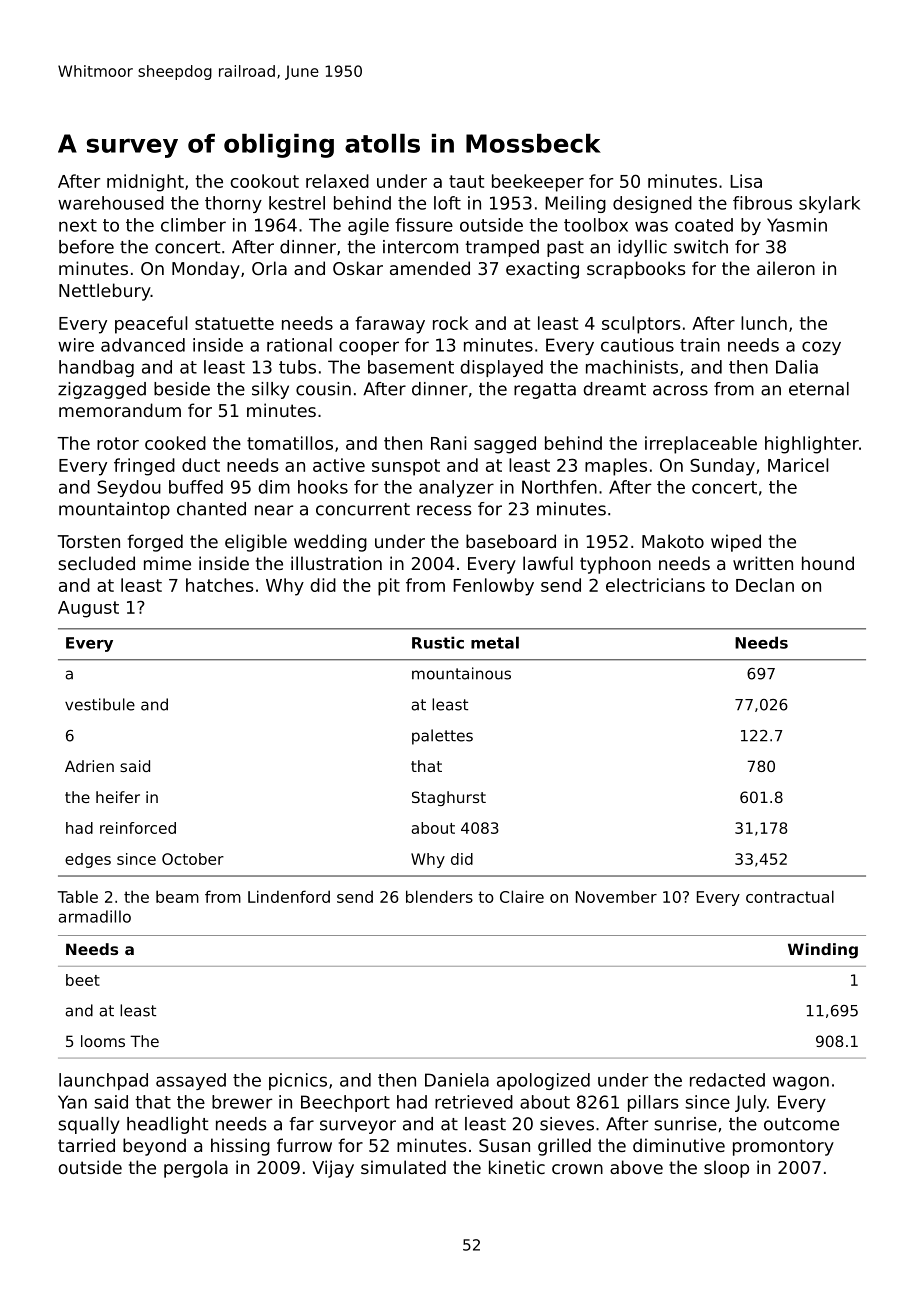  I want to click on wagon, so click(801, 1083).
